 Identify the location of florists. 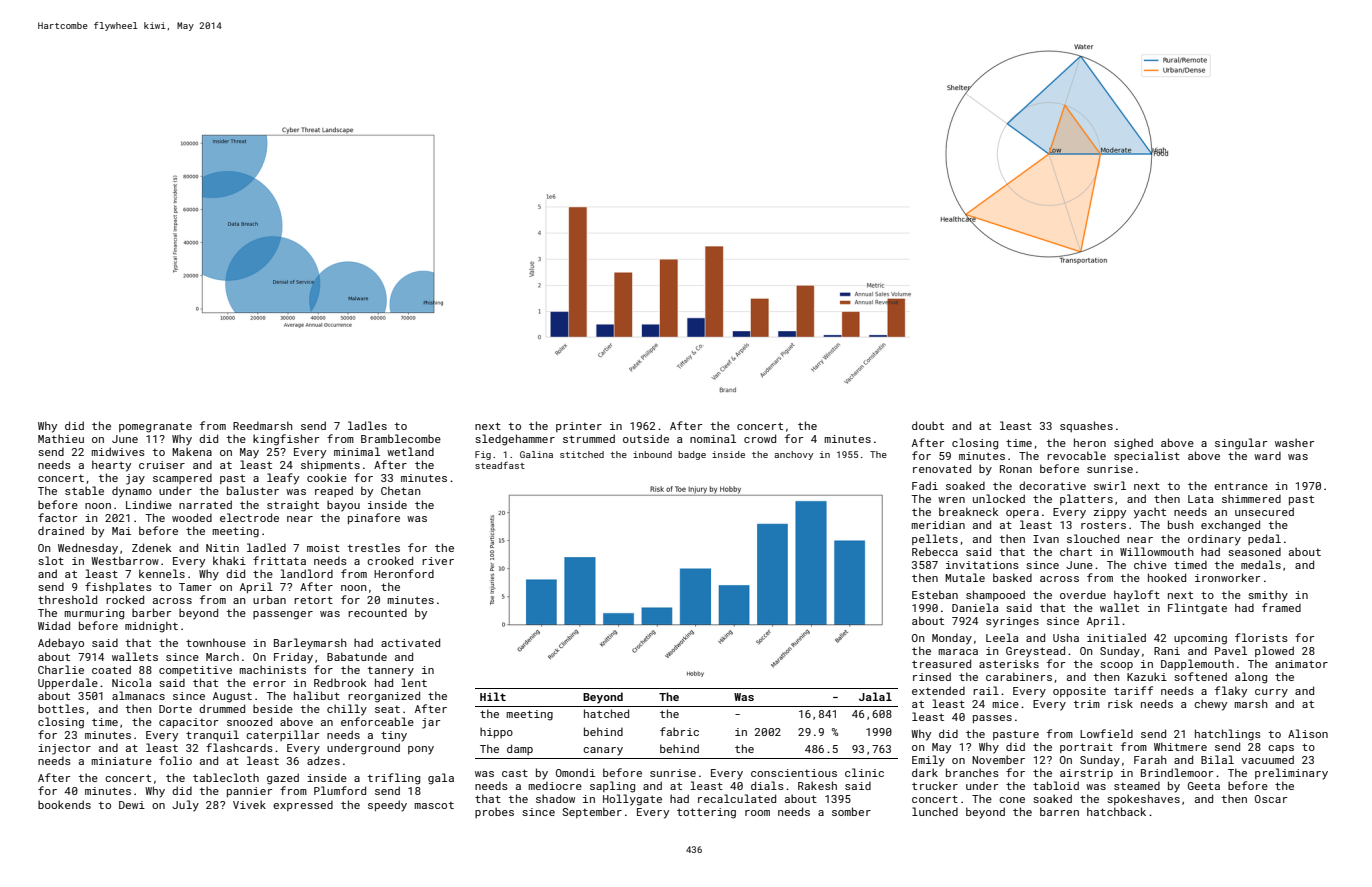
(1261, 637).
